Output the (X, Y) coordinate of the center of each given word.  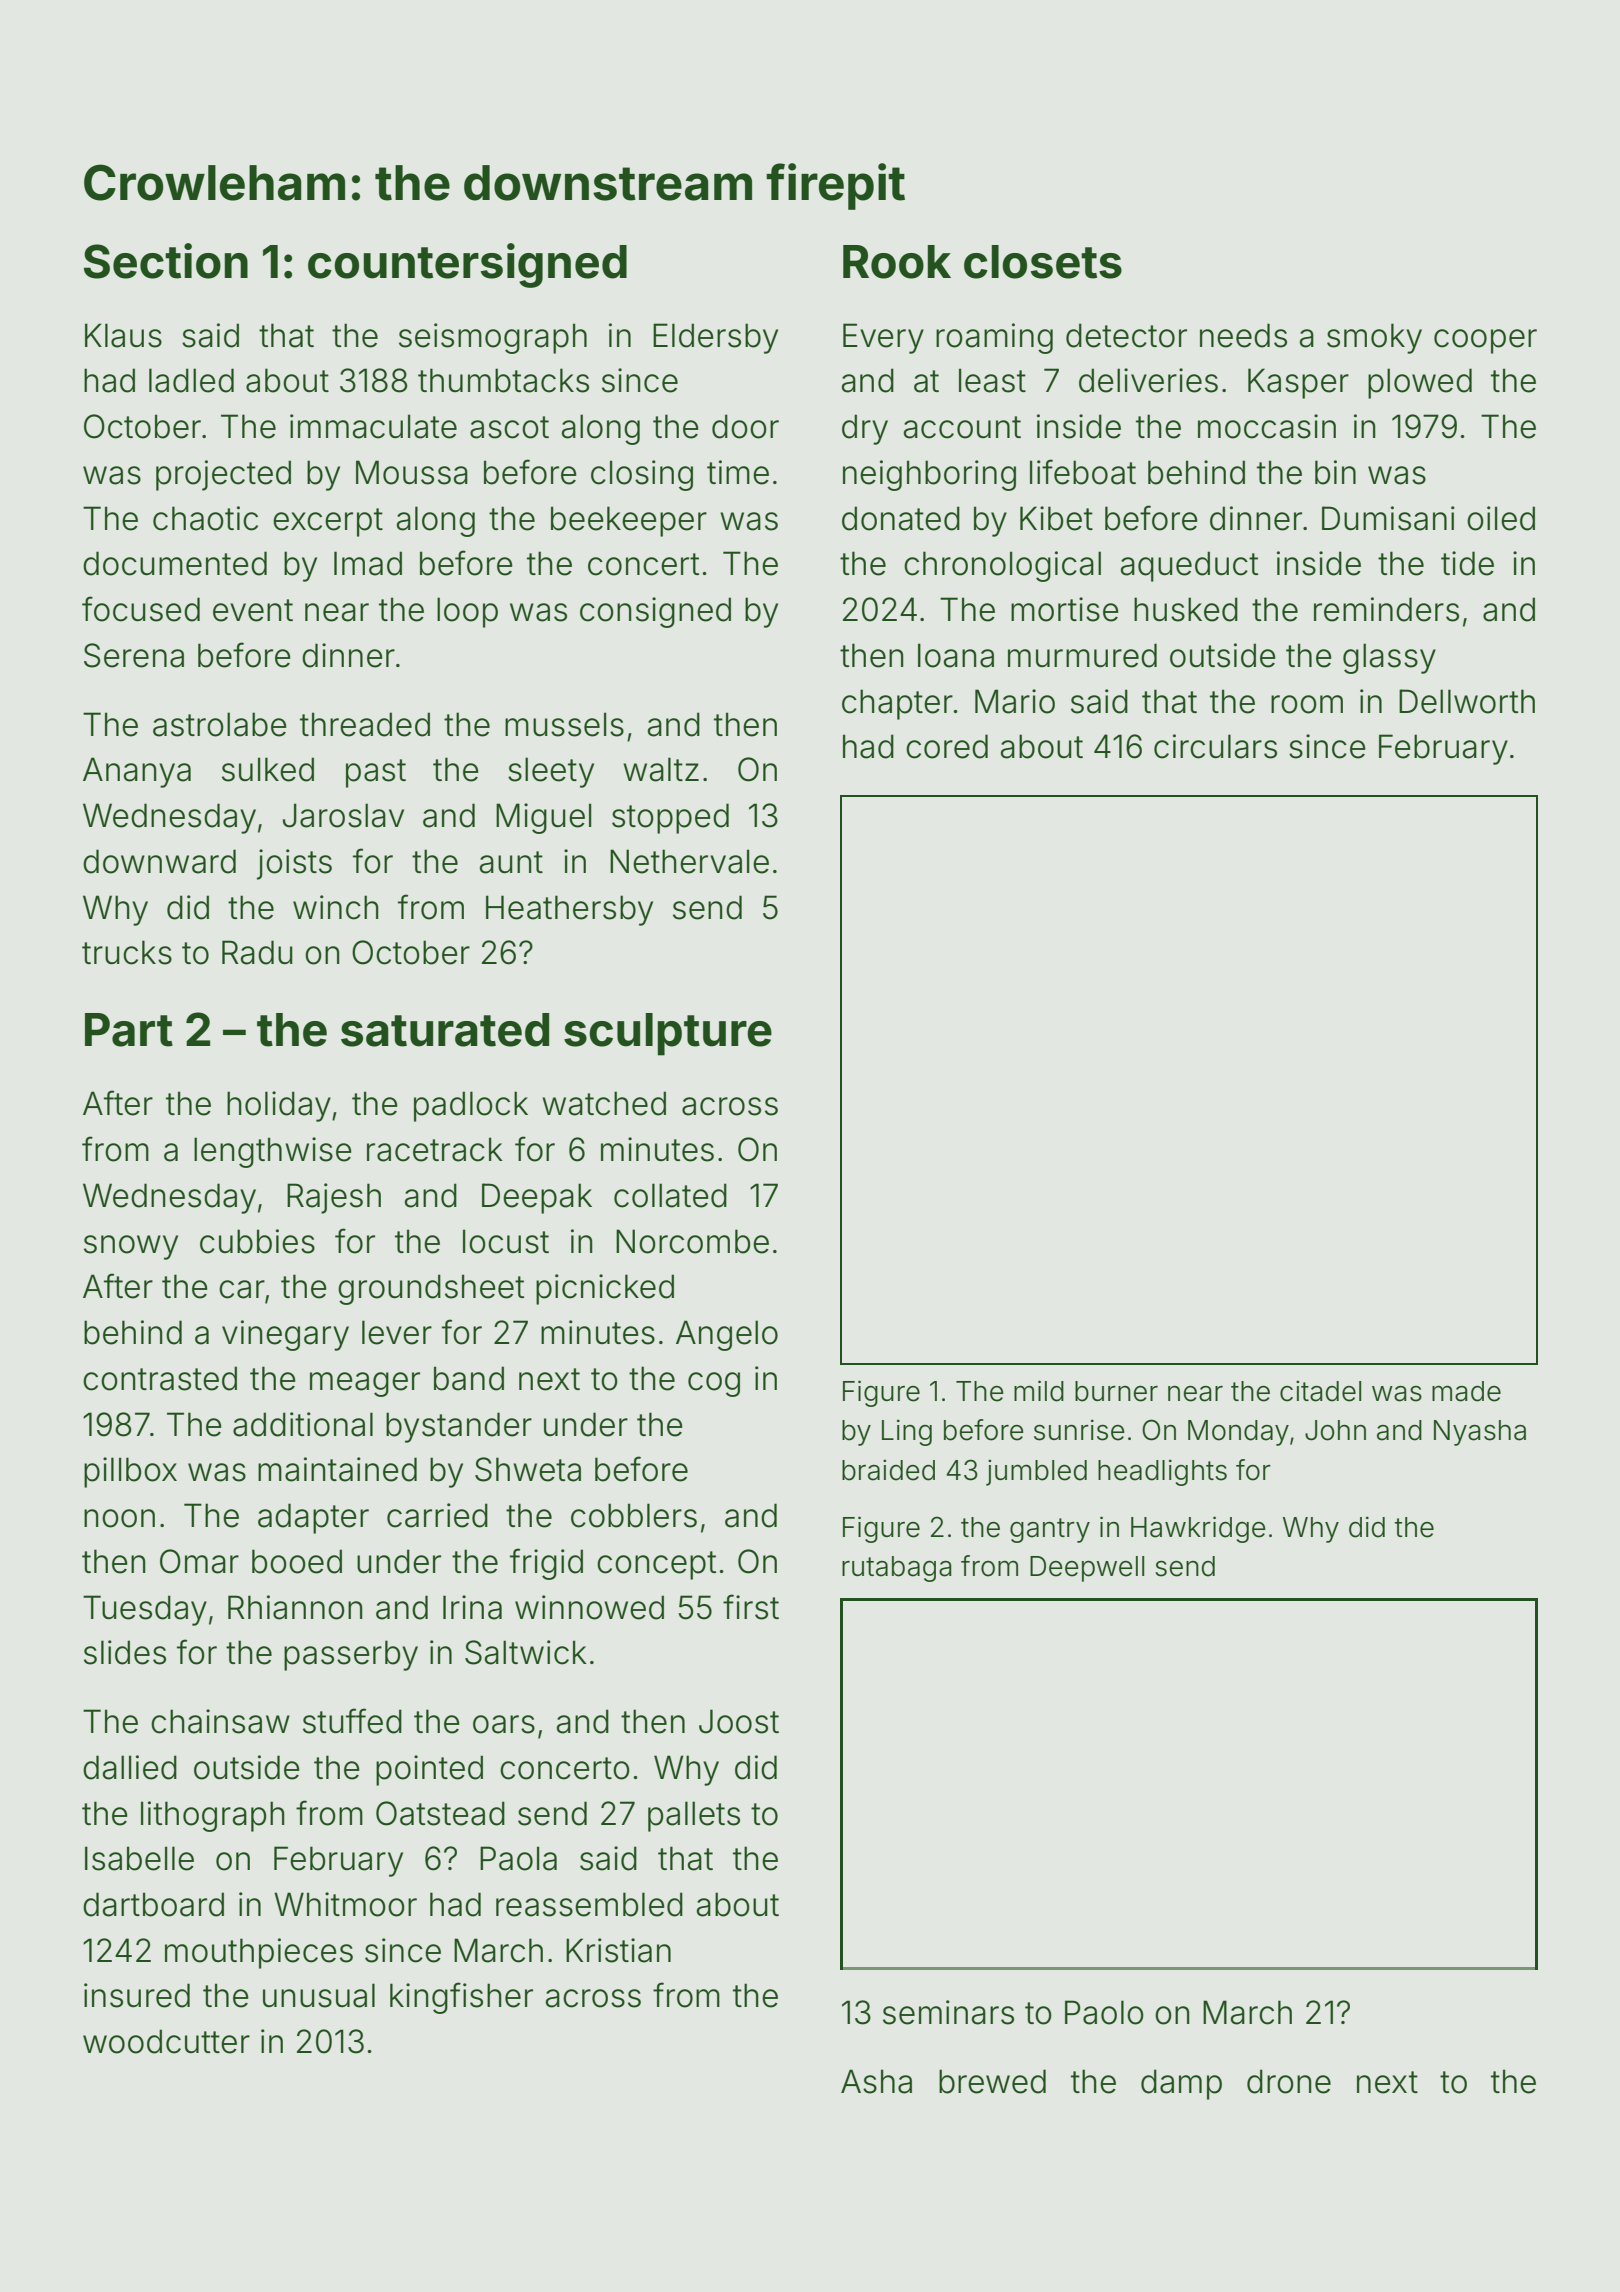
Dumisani (1388, 518)
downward (159, 861)
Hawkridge (1198, 1529)
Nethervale (689, 861)
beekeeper (629, 521)
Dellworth (1467, 701)
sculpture (668, 1034)
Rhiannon (295, 1607)
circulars (1215, 746)
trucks (127, 952)
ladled (191, 380)
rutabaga (896, 1569)
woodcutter (166, 2041)
